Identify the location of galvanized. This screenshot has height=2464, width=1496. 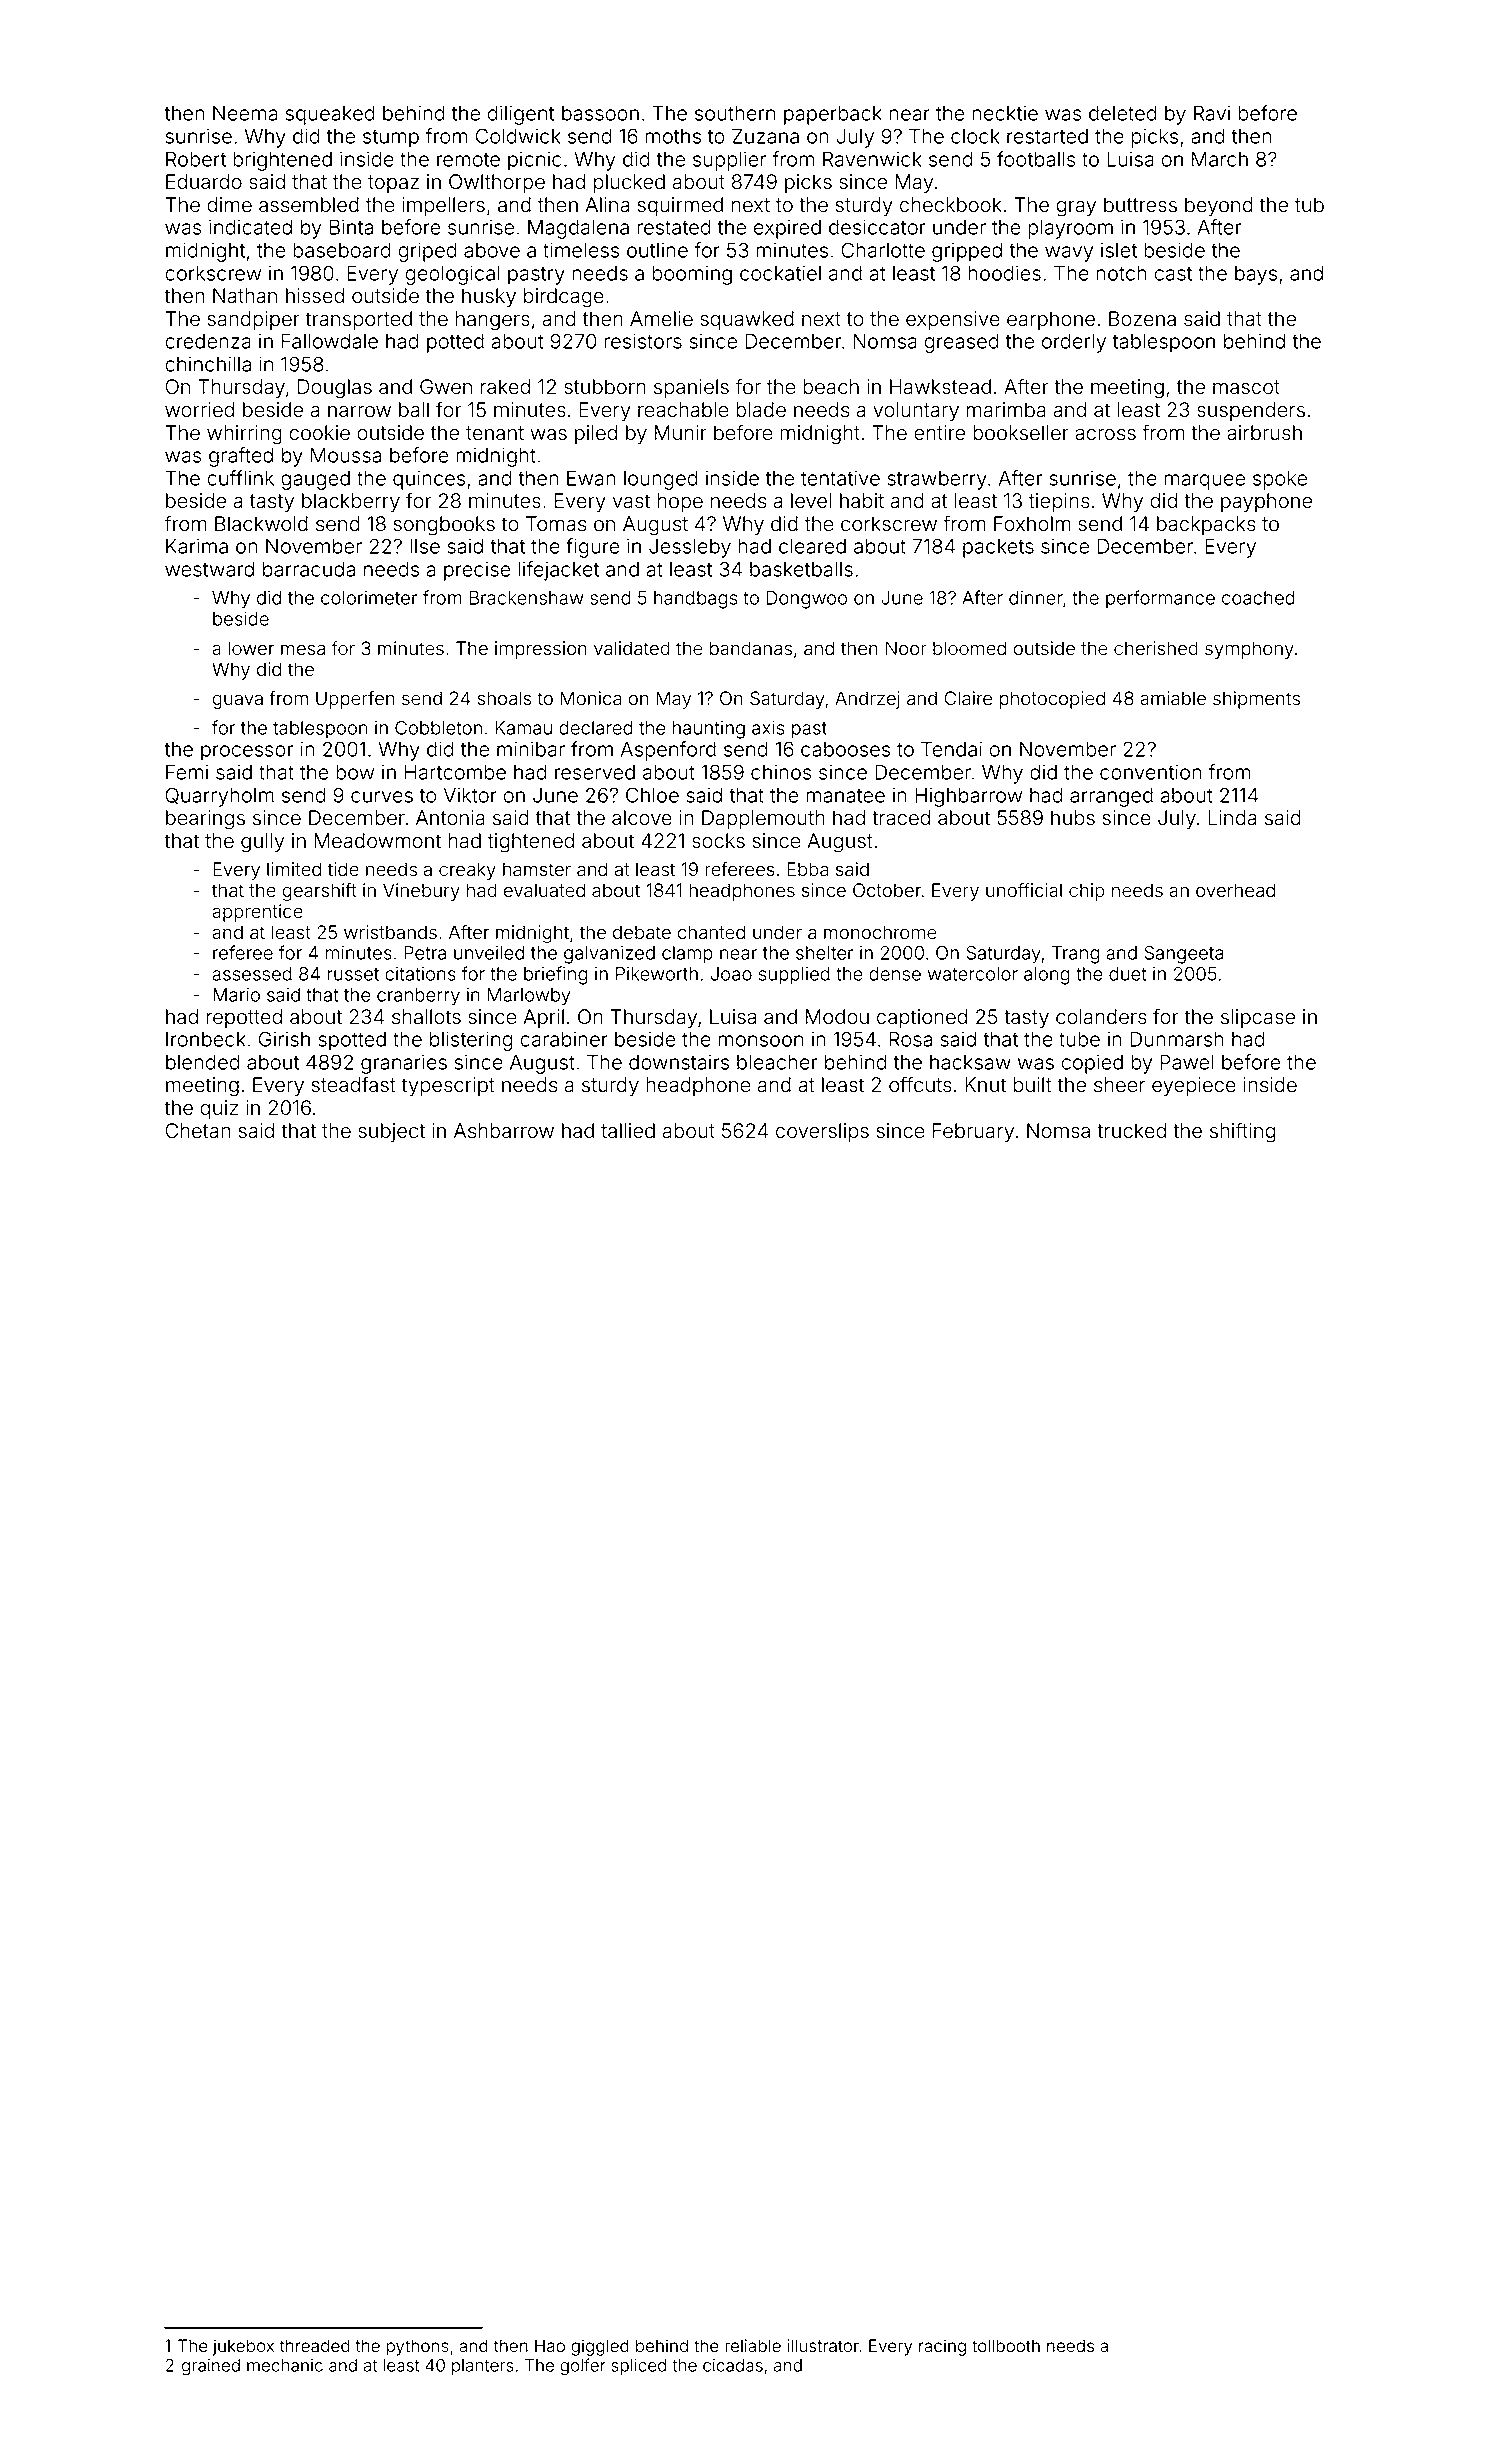
(609, 955).
